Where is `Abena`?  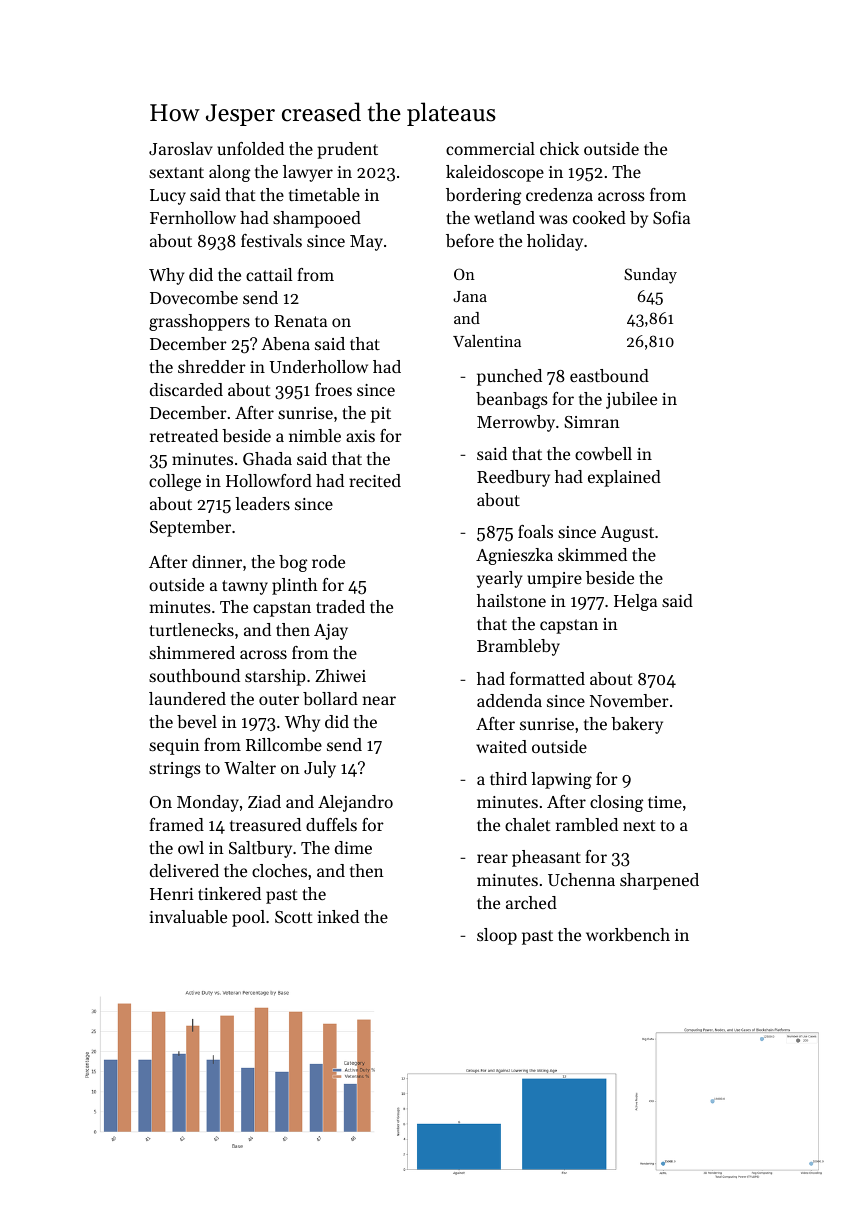 Abena is located at coordinates (285, 343).
